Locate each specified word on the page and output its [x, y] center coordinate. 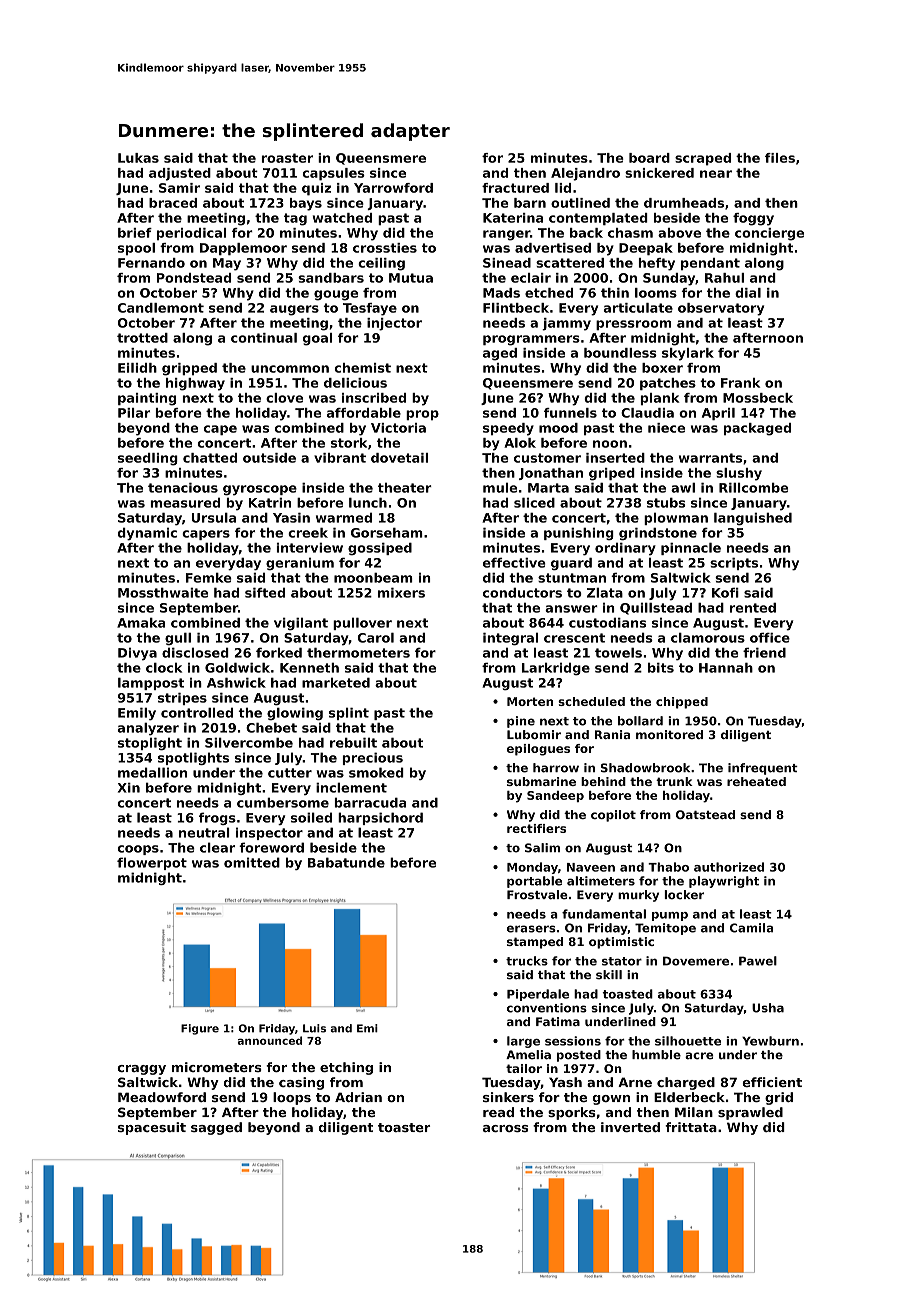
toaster [404, 1127]
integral [510, 639]
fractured [515, 188]
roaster [287, 158]
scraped [703, 159]
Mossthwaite [163, 593]
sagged [216, 1128]
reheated [756, 781]
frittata [691, 1127]
